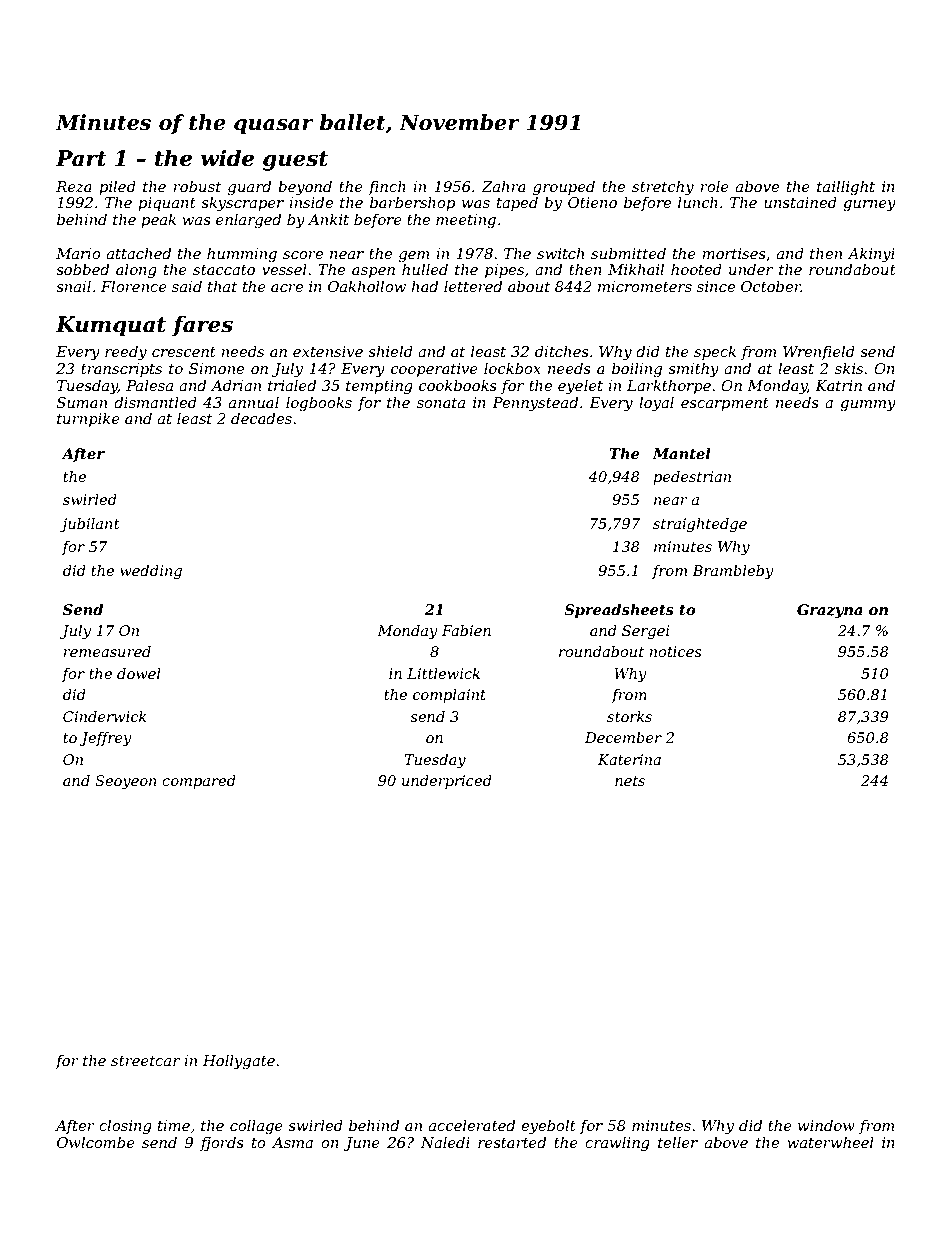 Image resolution: width=952 pixels, height=1233 pixels. What do you see at coordinates (151, 572) in the screenshot?
I see `wedding` at bounding box center [151, 572].
